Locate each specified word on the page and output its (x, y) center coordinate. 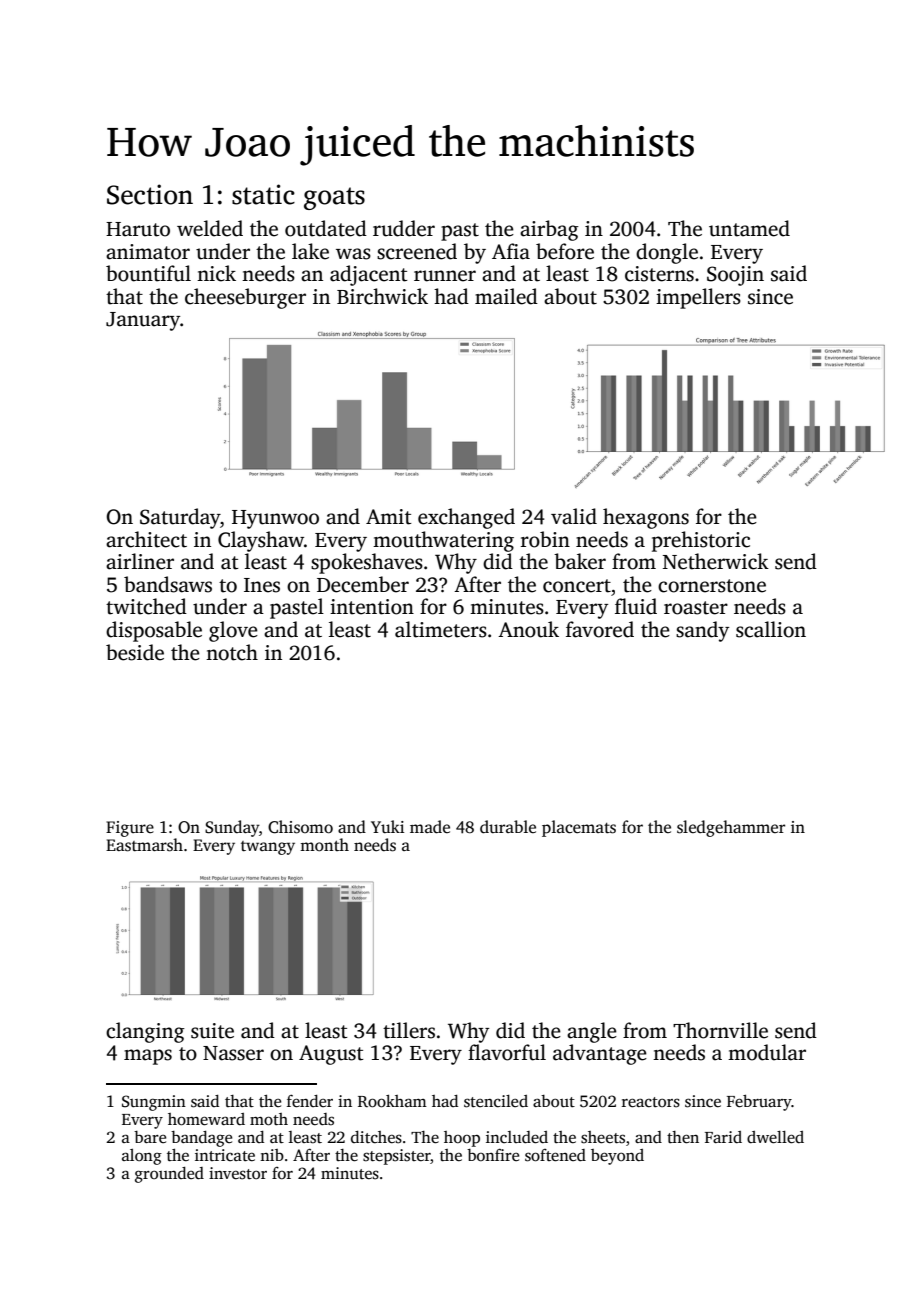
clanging (145, 1032)
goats (334, 198)
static (263, 194)
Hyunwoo (275, 519)
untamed (749, 228)
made (430, 827)
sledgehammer (731, 828)
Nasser (233, 1053)
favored (600, 629)
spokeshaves (367, 563)
